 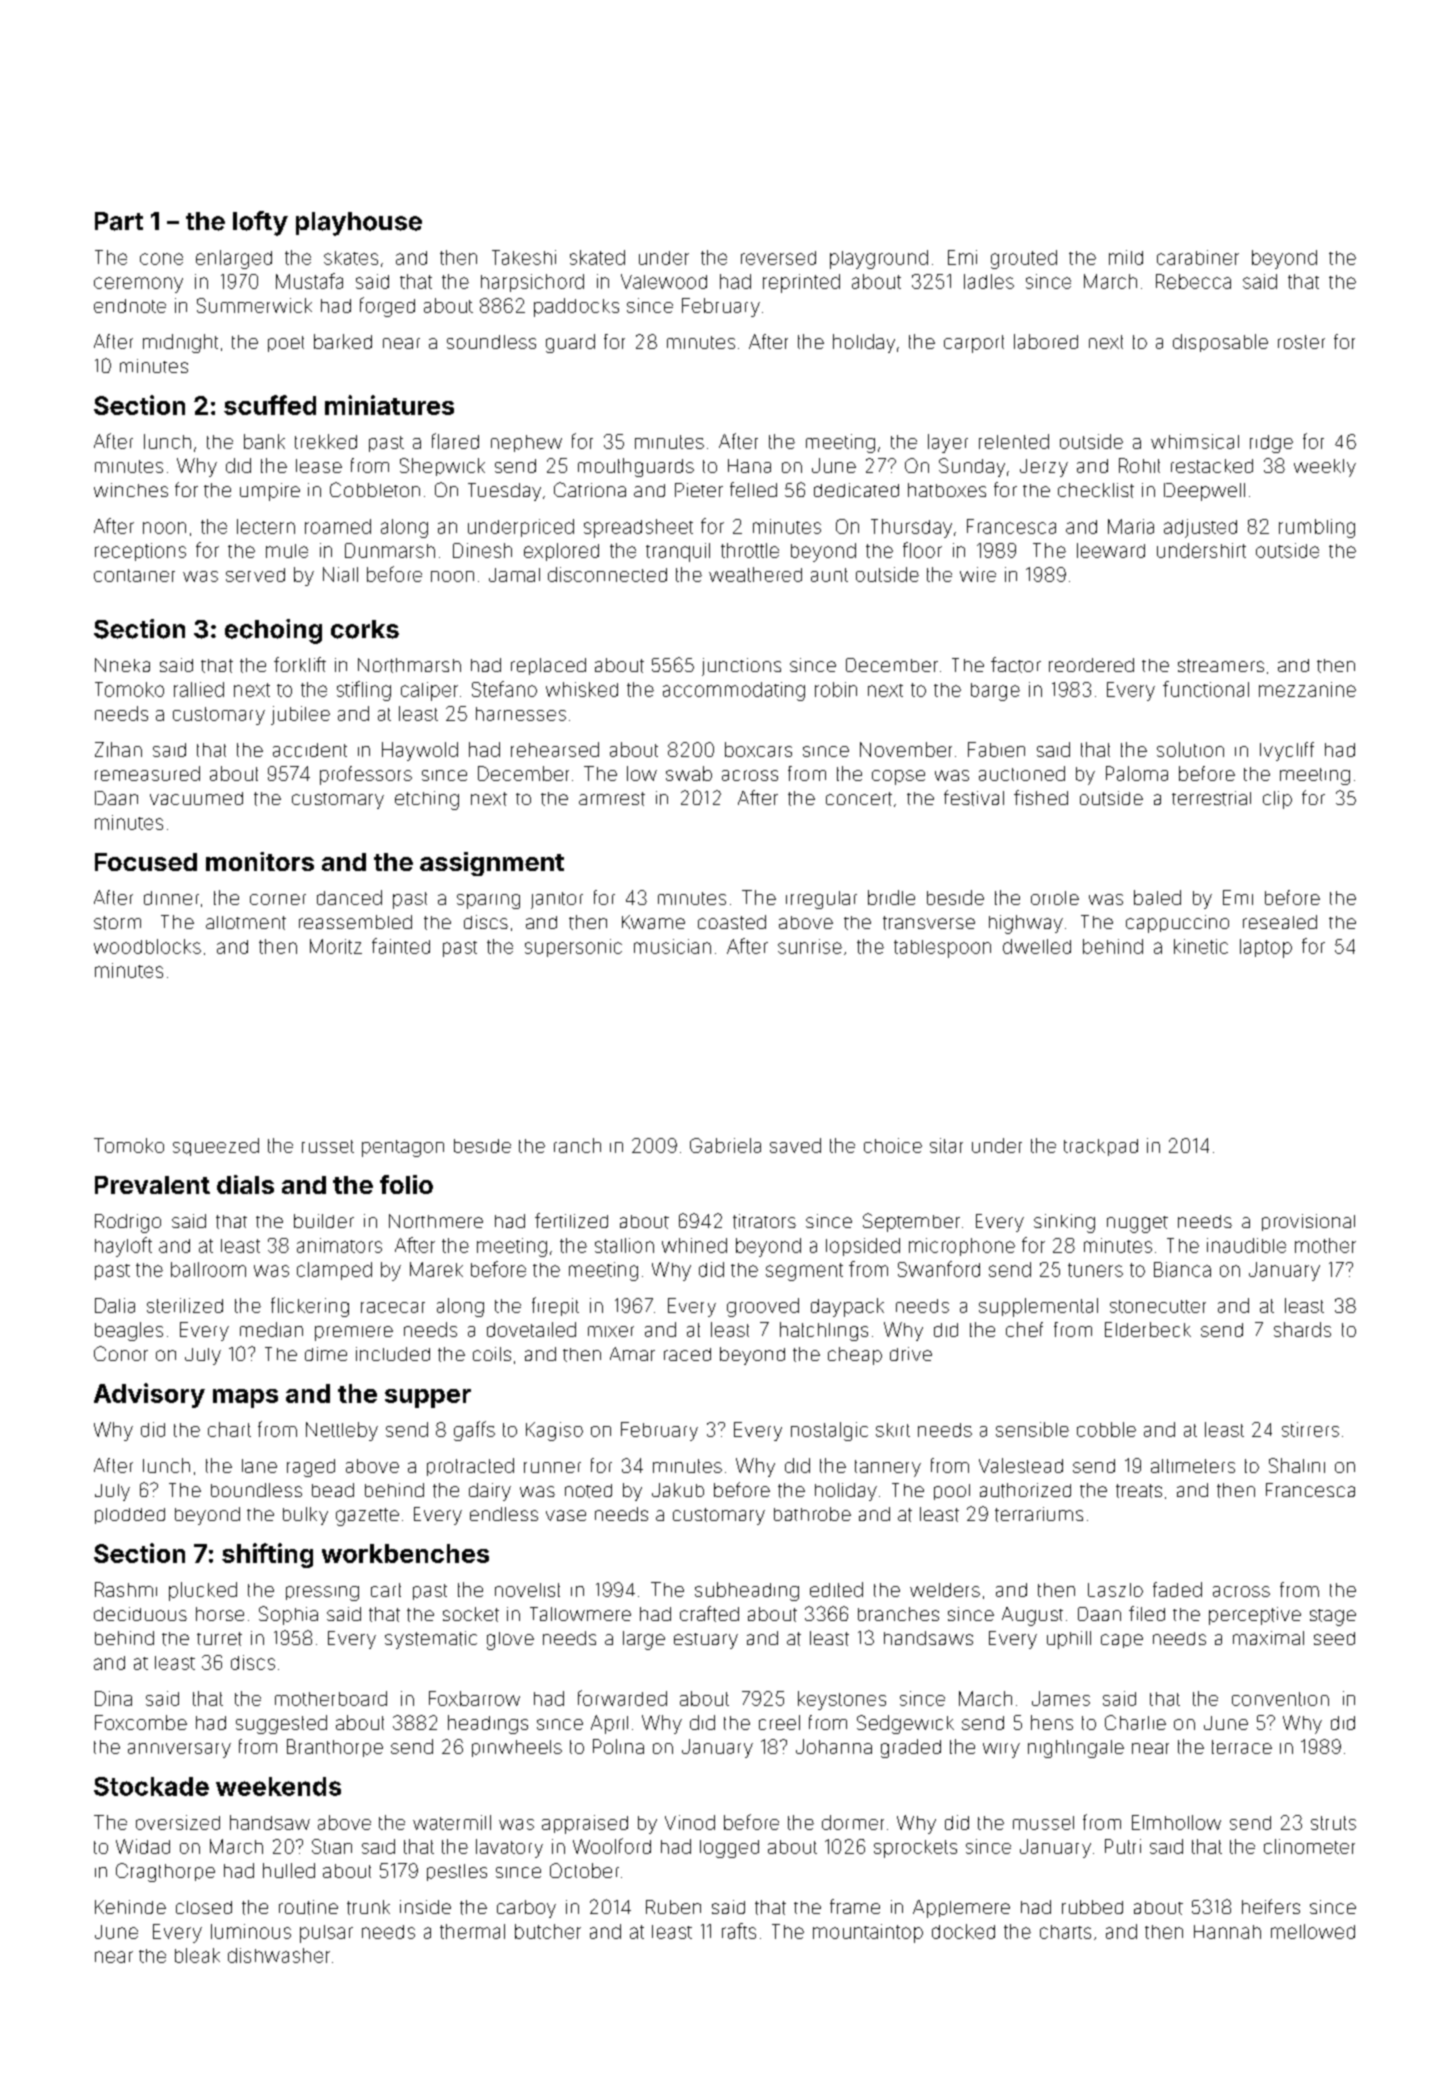 What do you see at coordinates (548, 1931) in the screenshot?
I see `butcher` at bounding box center [548, 1931].
